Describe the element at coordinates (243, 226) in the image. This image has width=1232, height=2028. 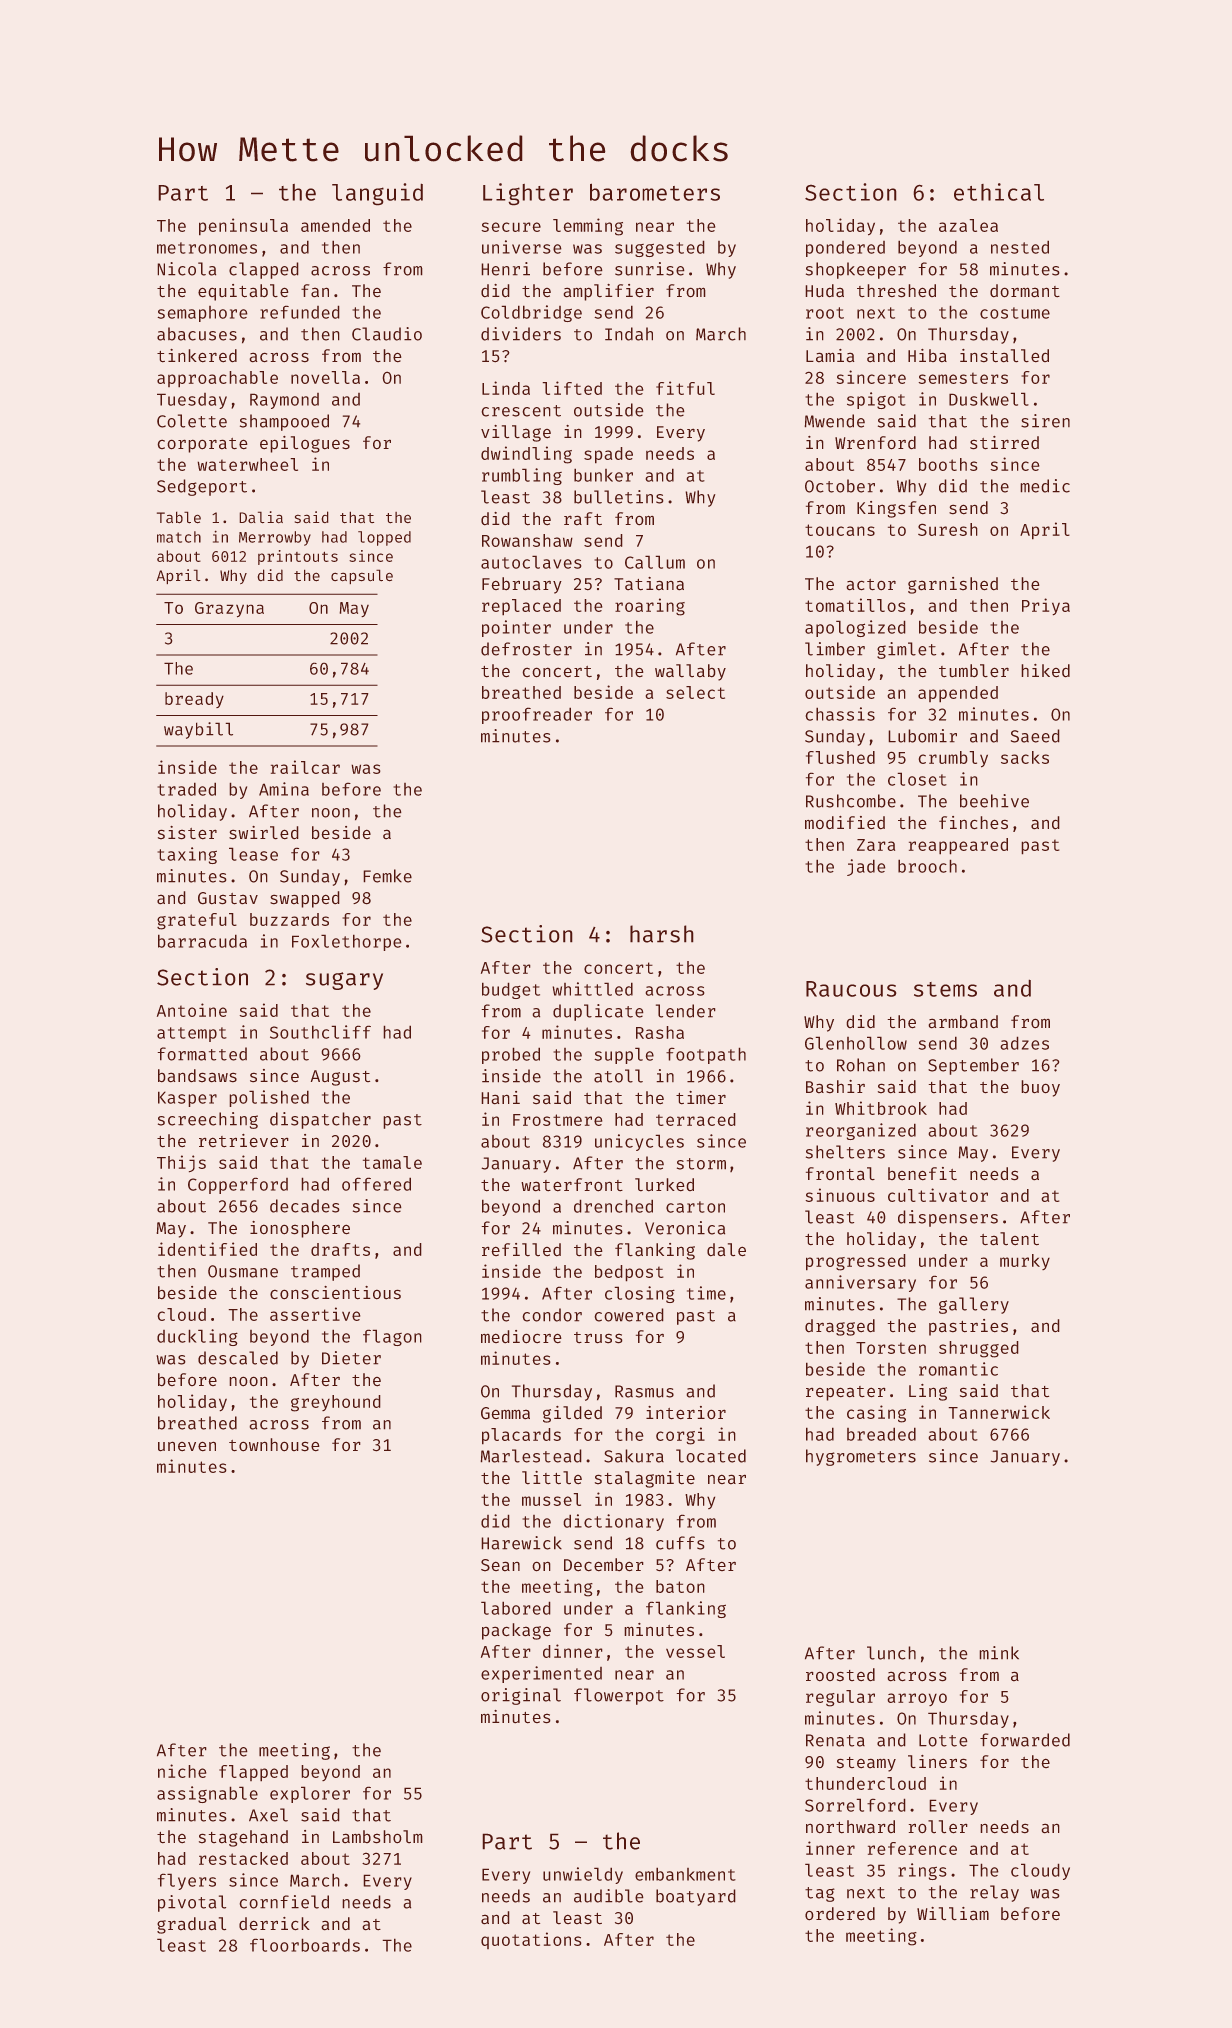
I see `peninsula` at that location.
